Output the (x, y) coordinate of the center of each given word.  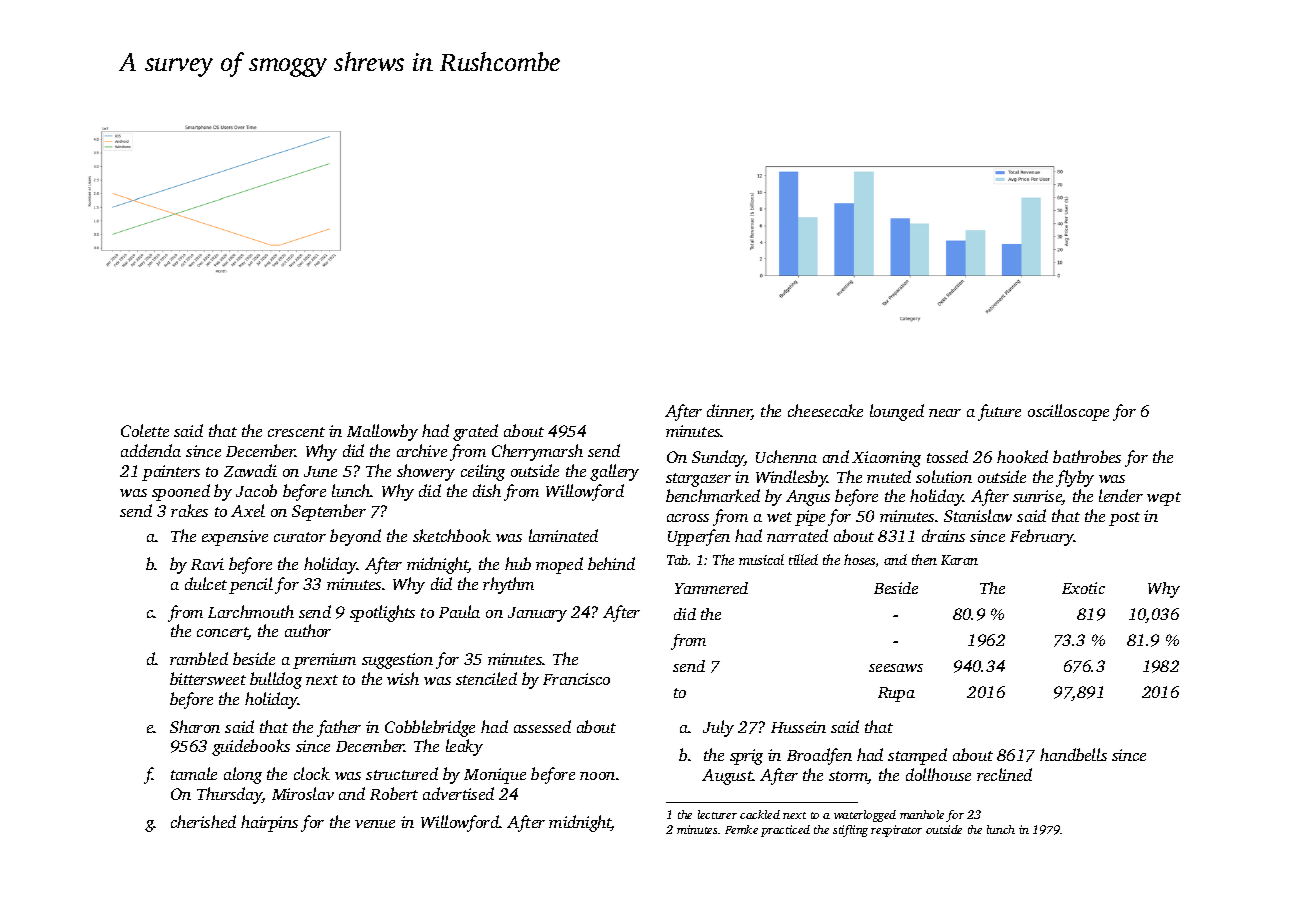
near (945, 413)
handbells (1073, 754)
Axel (248, 510)
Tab (677, 560)
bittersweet (208, 678)
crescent (296, 432)
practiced (785, 831)
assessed (542, 726)
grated (475, 432)
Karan (959, 560)
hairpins (269, 823)
